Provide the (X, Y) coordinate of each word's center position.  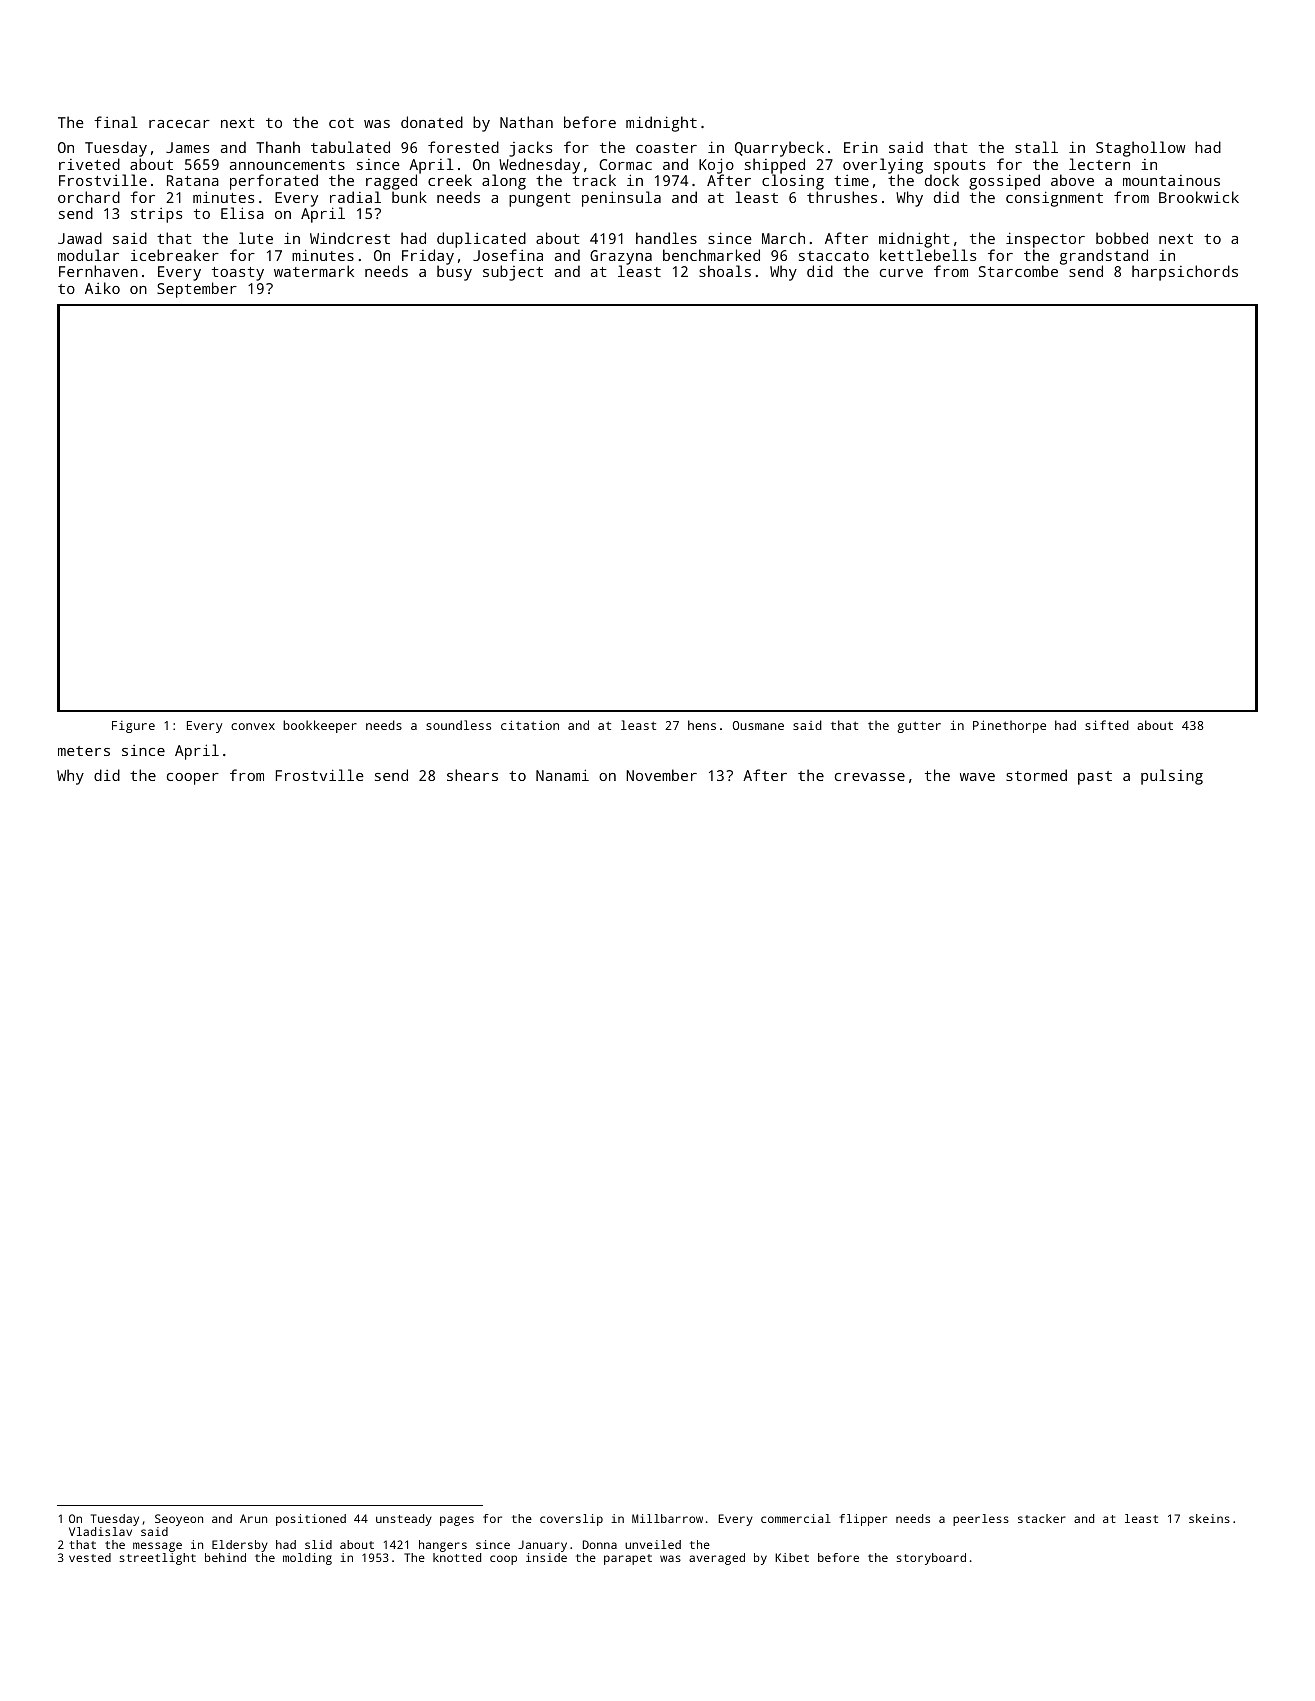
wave (977, 777)
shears (472, 775)
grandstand (1104, 257)
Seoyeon (179, 1520)
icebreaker (175, 255)
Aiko (102, 288)
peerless (981, 1520)
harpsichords (1185, 273)
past (1095, 778)
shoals (725, 271)
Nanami (562, 775)
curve (901, 273)
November (661, 775)
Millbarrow (667, 1518)
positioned (311, 1520)
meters (84, 751)
